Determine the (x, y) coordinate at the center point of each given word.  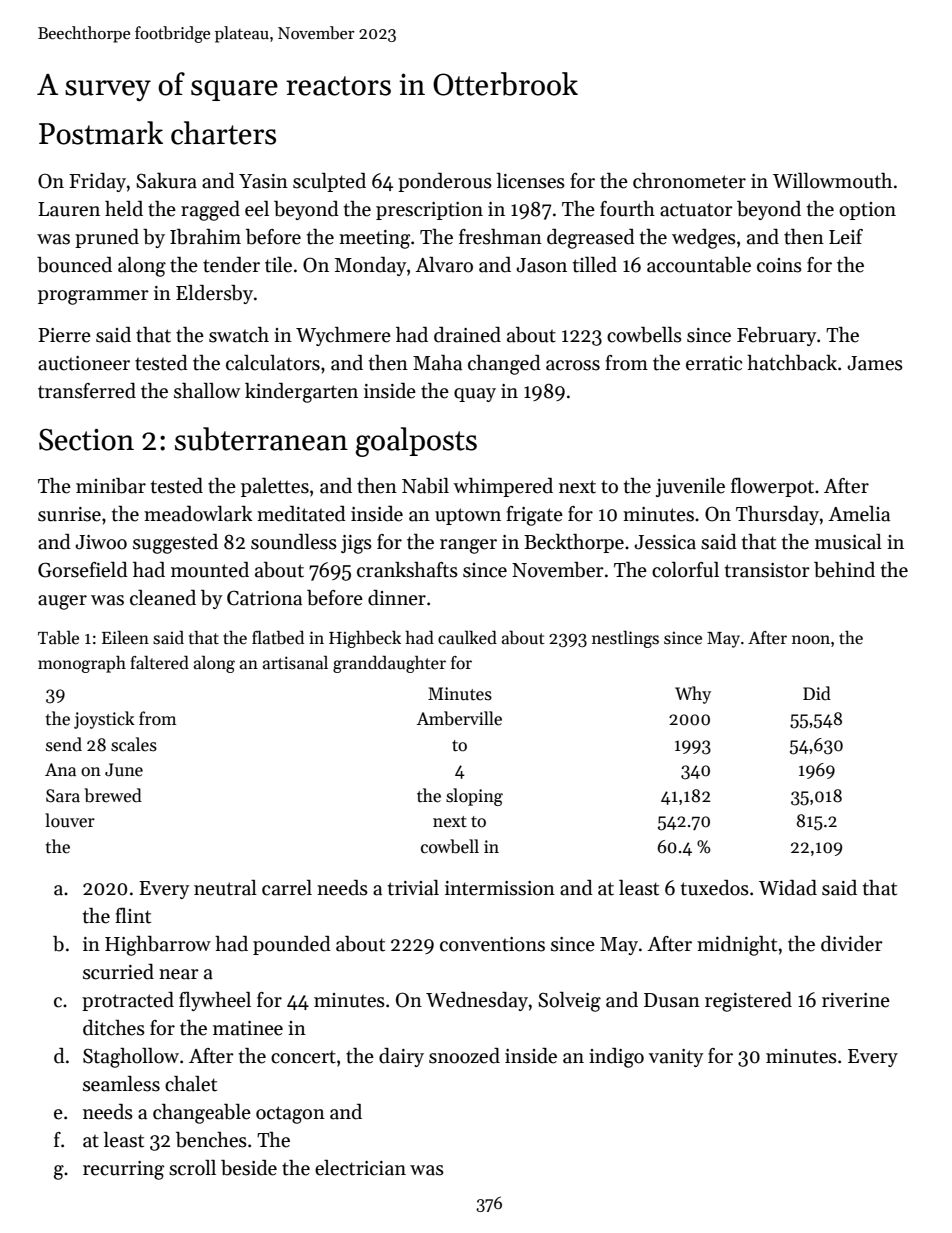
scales (134, 744)
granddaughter (389, 664)
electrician (360, 1168)
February (776, 336)
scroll (192, 1168)
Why (693, 695)
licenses (531, 181)
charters (223, 133)
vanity (676, 1058)
